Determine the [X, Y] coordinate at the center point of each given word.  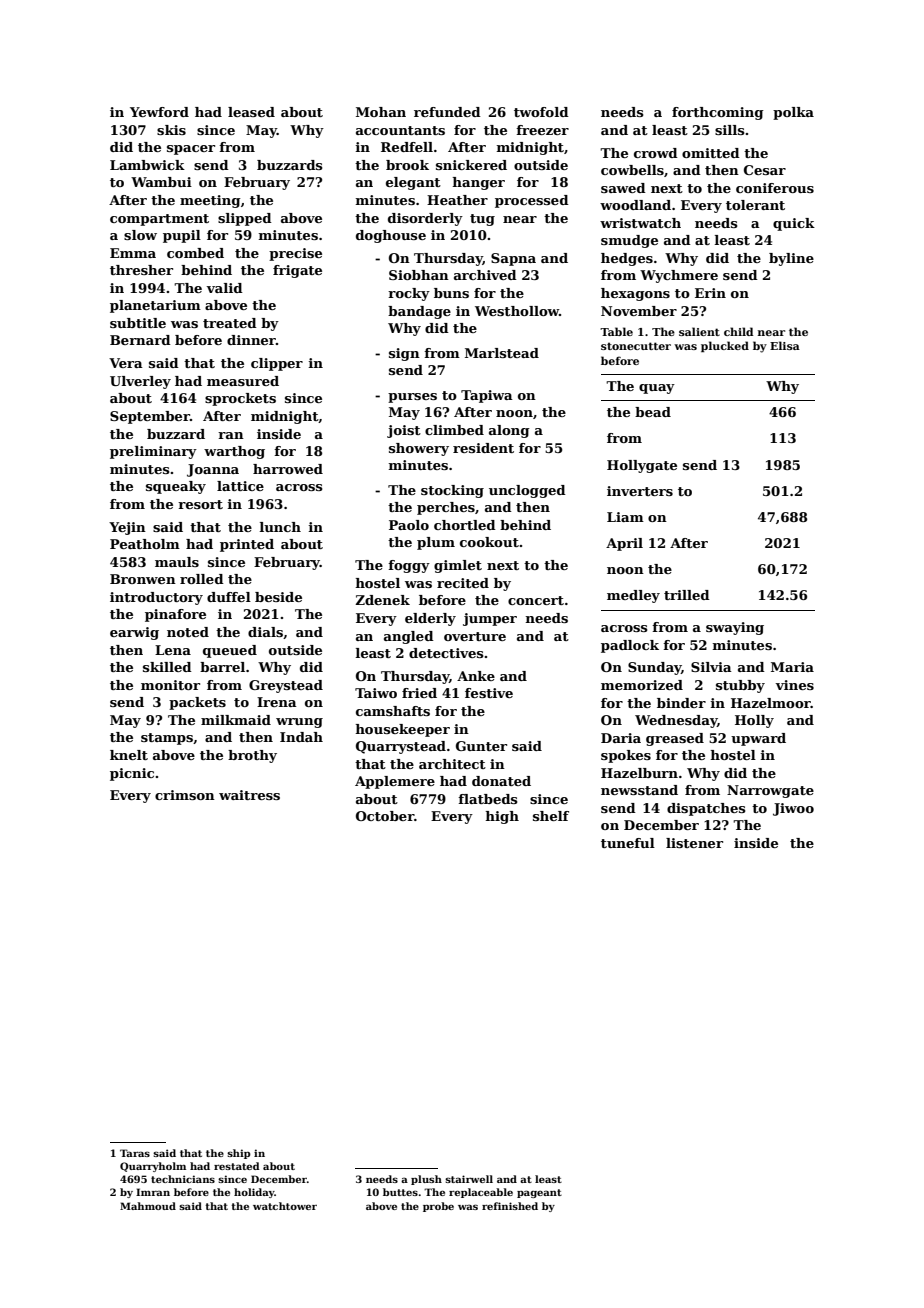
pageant [539, 1193]
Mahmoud [148, 1206]
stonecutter [636, 346]
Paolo [409, 525]
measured [243, 381]
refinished [510, 1206]
